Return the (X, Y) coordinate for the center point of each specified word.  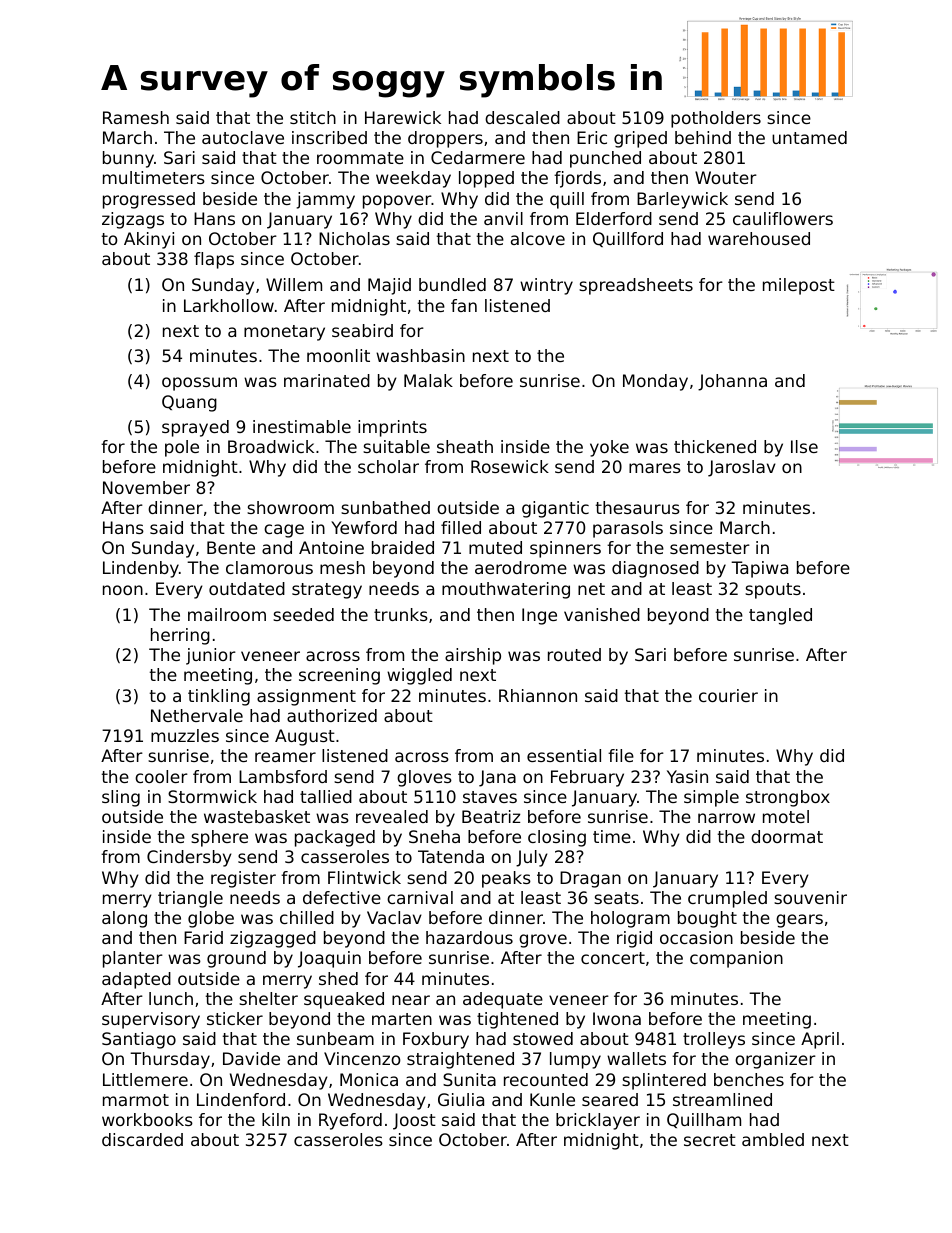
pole (182, 448)
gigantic (555, 509)
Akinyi (149, 240)
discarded (142, 1139)
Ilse (804, 446)
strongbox (788, 798)
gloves (424, 778)
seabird (362, 330)
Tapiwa (759, 569)
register (243, 879)
